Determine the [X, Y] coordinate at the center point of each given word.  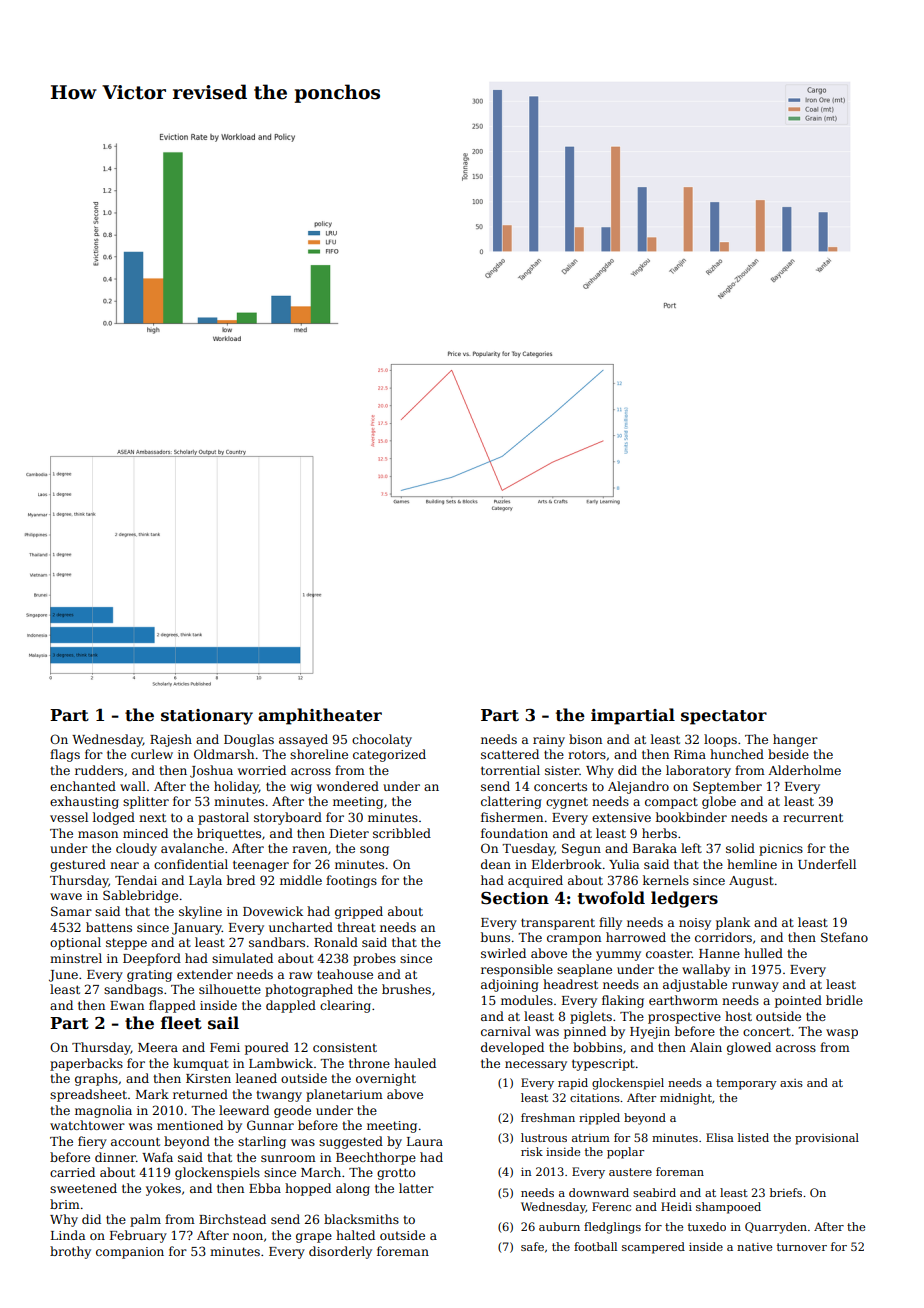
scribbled [402, 833]
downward [599, 1192]
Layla [205, 881]
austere [630, 1172]
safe [532, 1246]
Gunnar [270, 1125]
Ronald [336, 942]
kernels [666, 880]
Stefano [844, 937]
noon [248, 1236]
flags [65, 755]
